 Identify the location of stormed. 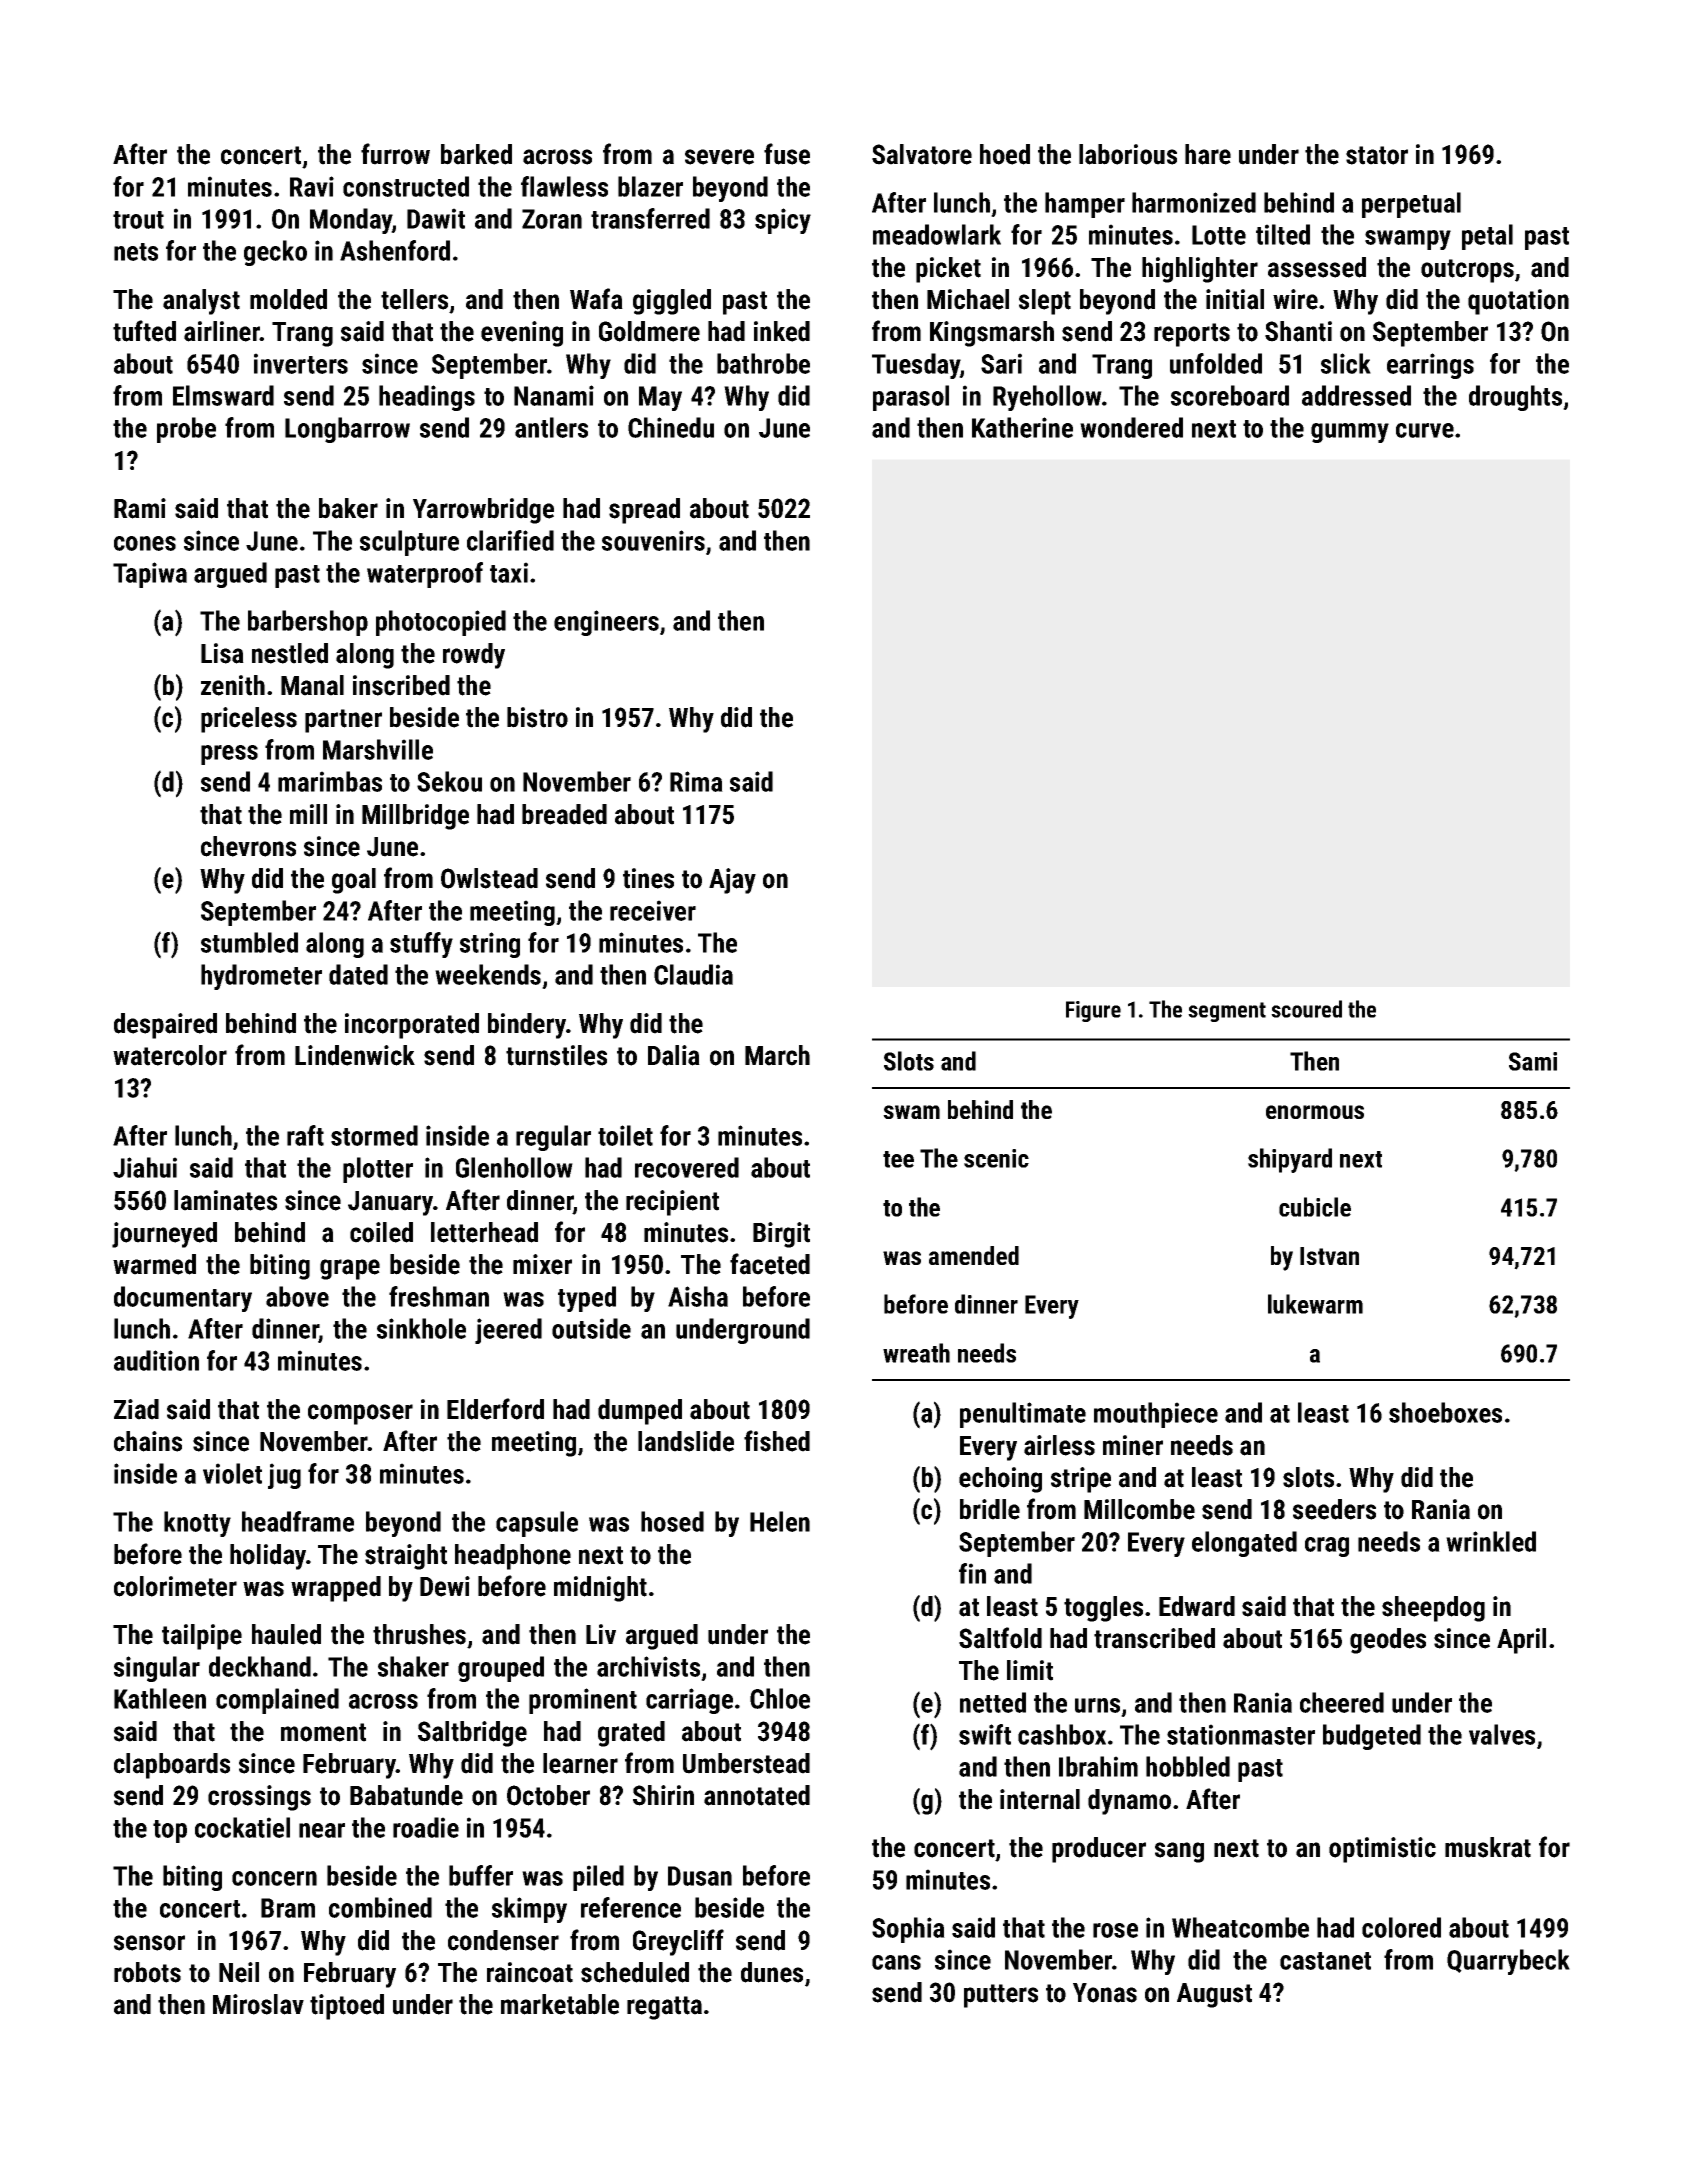
(374, 1135).
